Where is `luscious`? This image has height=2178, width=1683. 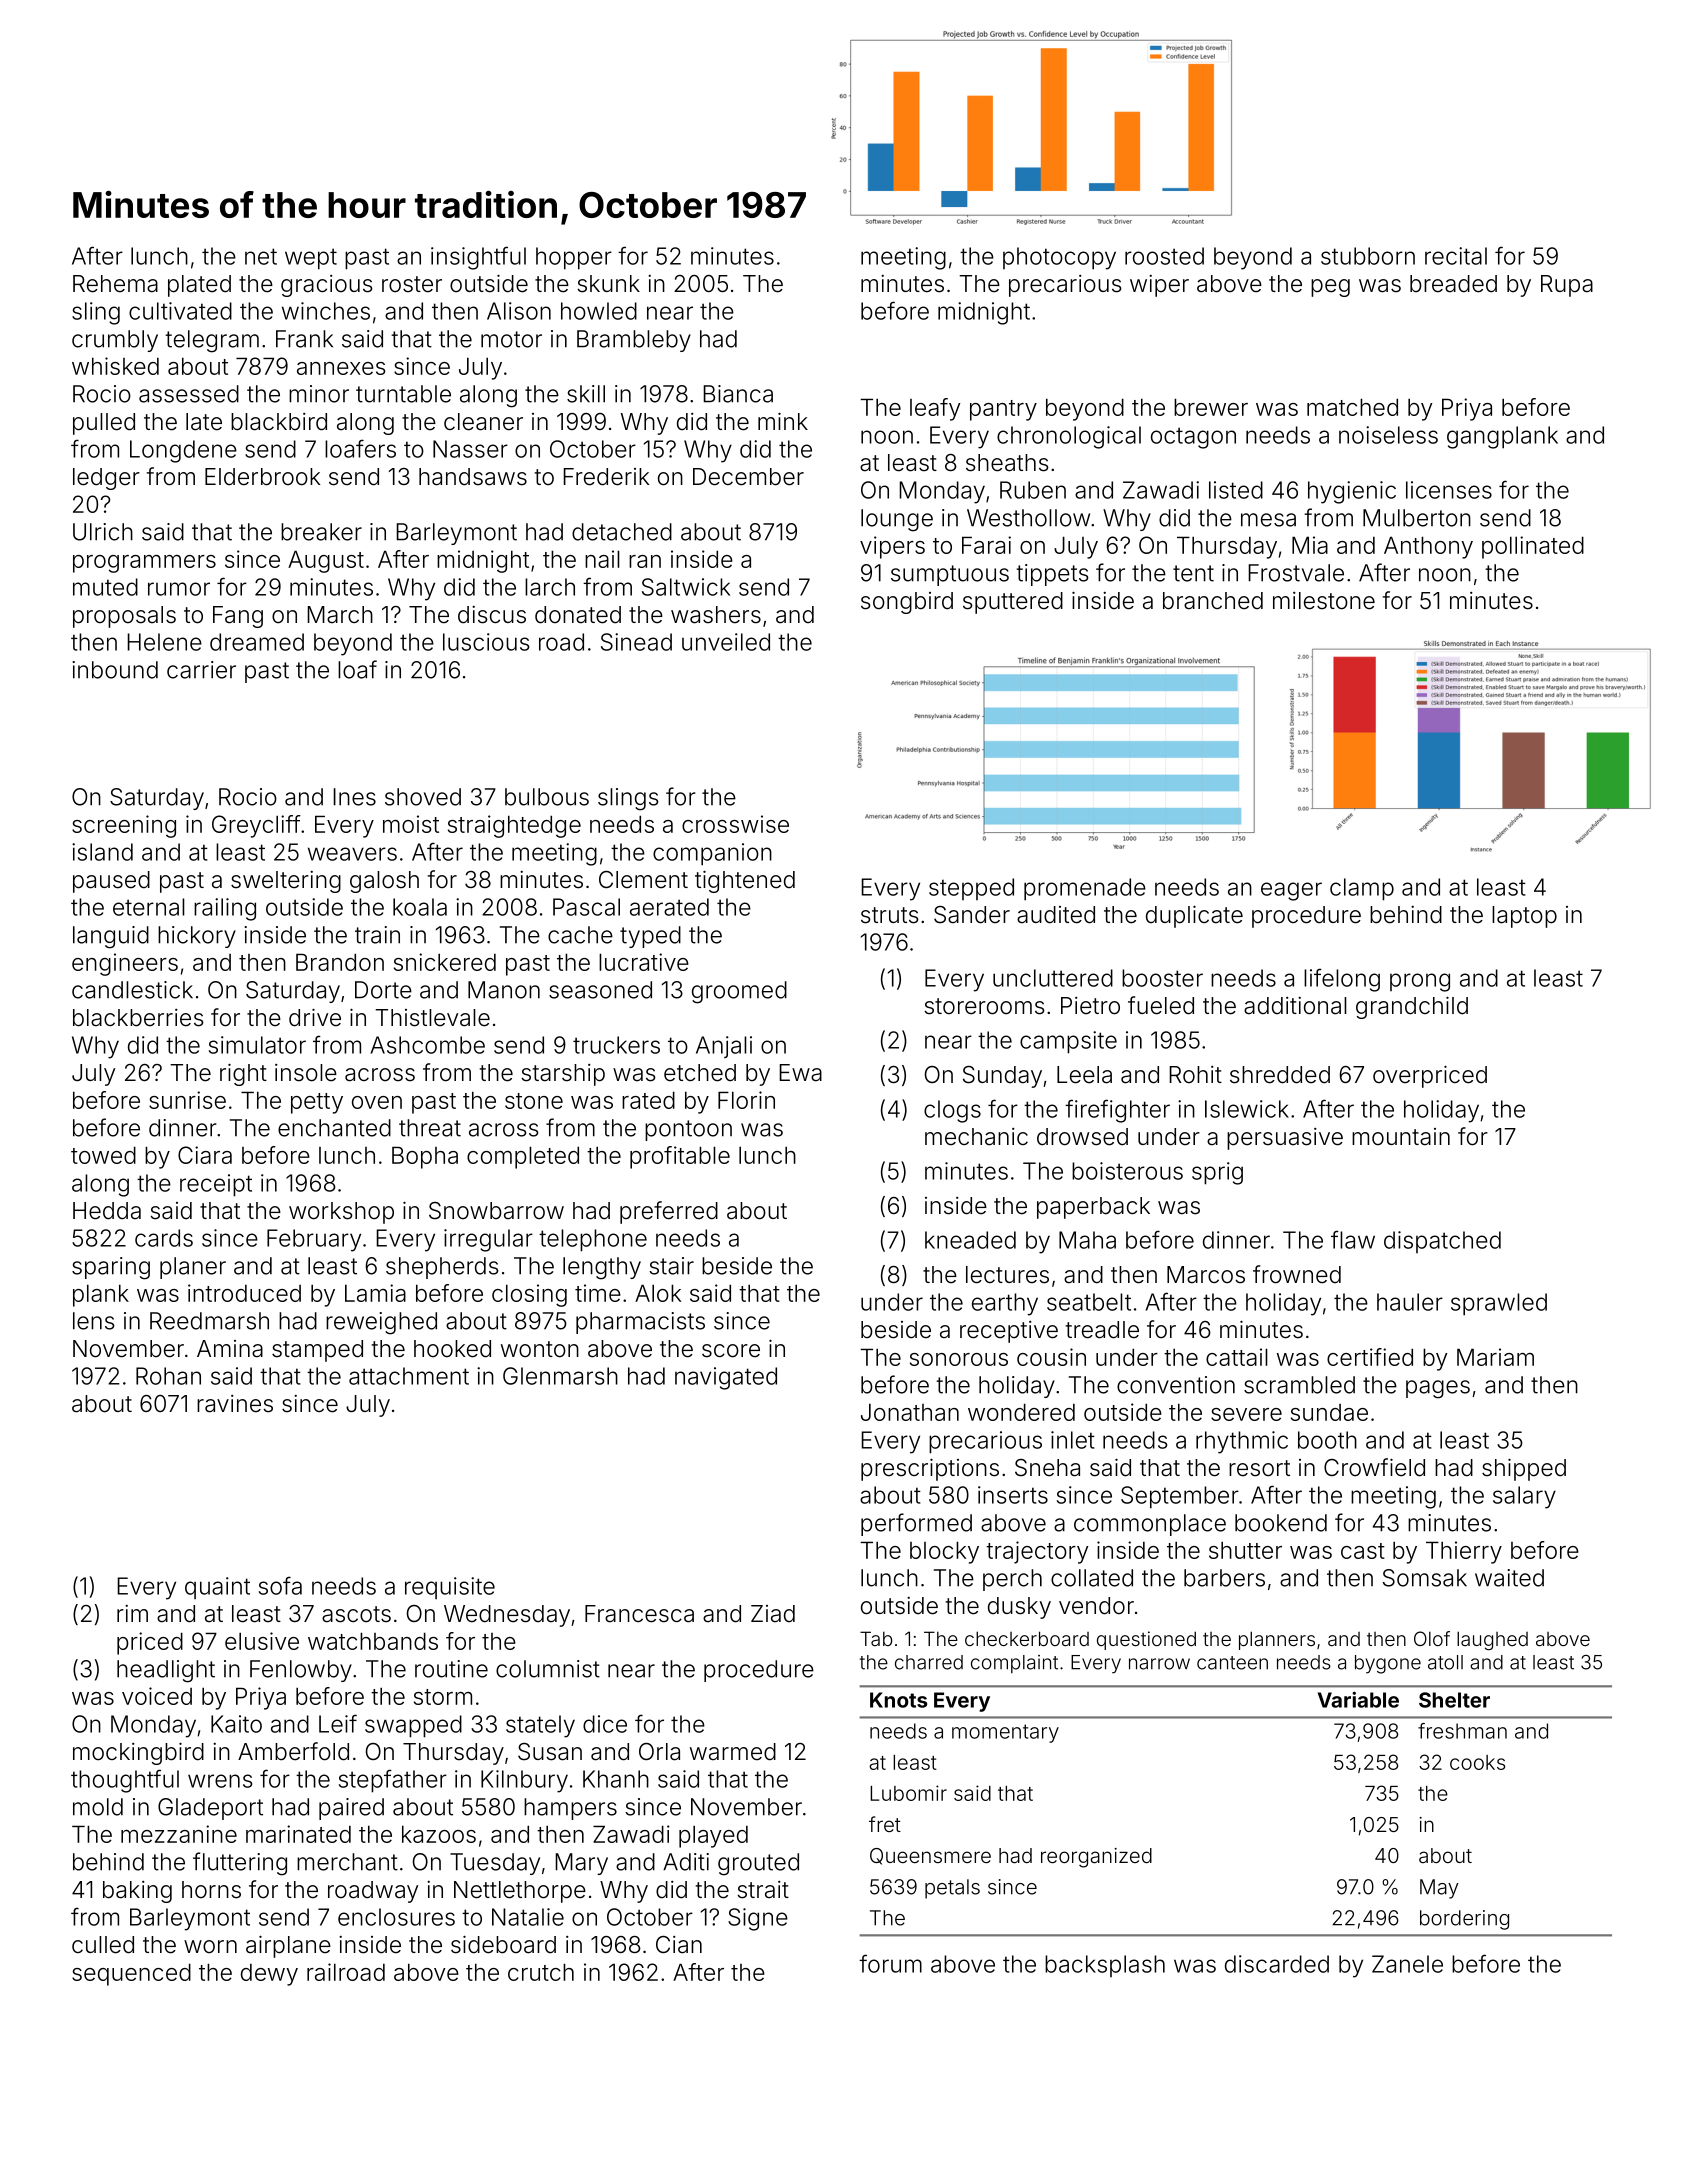 luscious is located at coordinates (486, 642).
